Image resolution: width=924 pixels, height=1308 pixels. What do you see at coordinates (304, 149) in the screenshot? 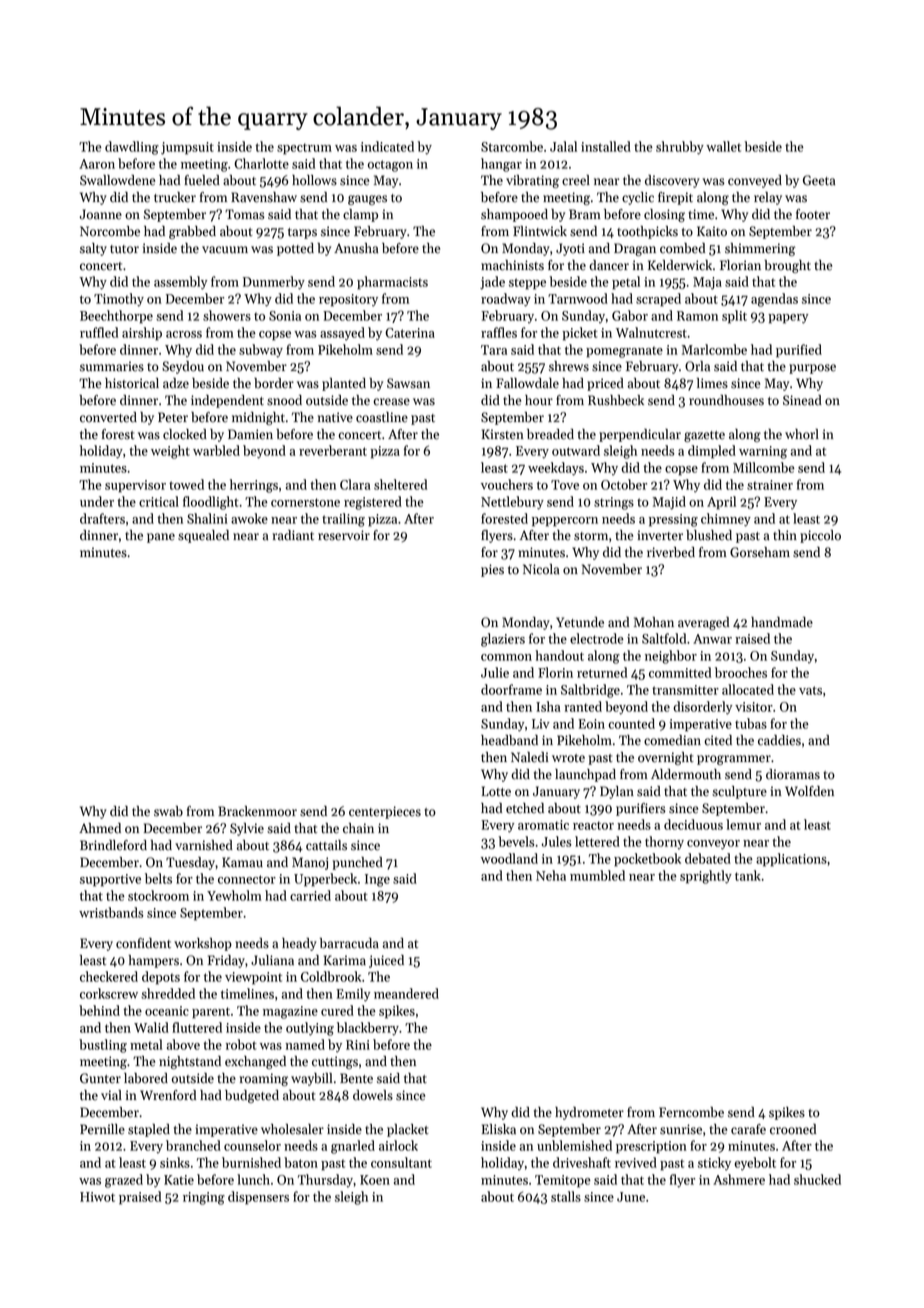
I see `spectrum` at bounding box center [304, 149].
